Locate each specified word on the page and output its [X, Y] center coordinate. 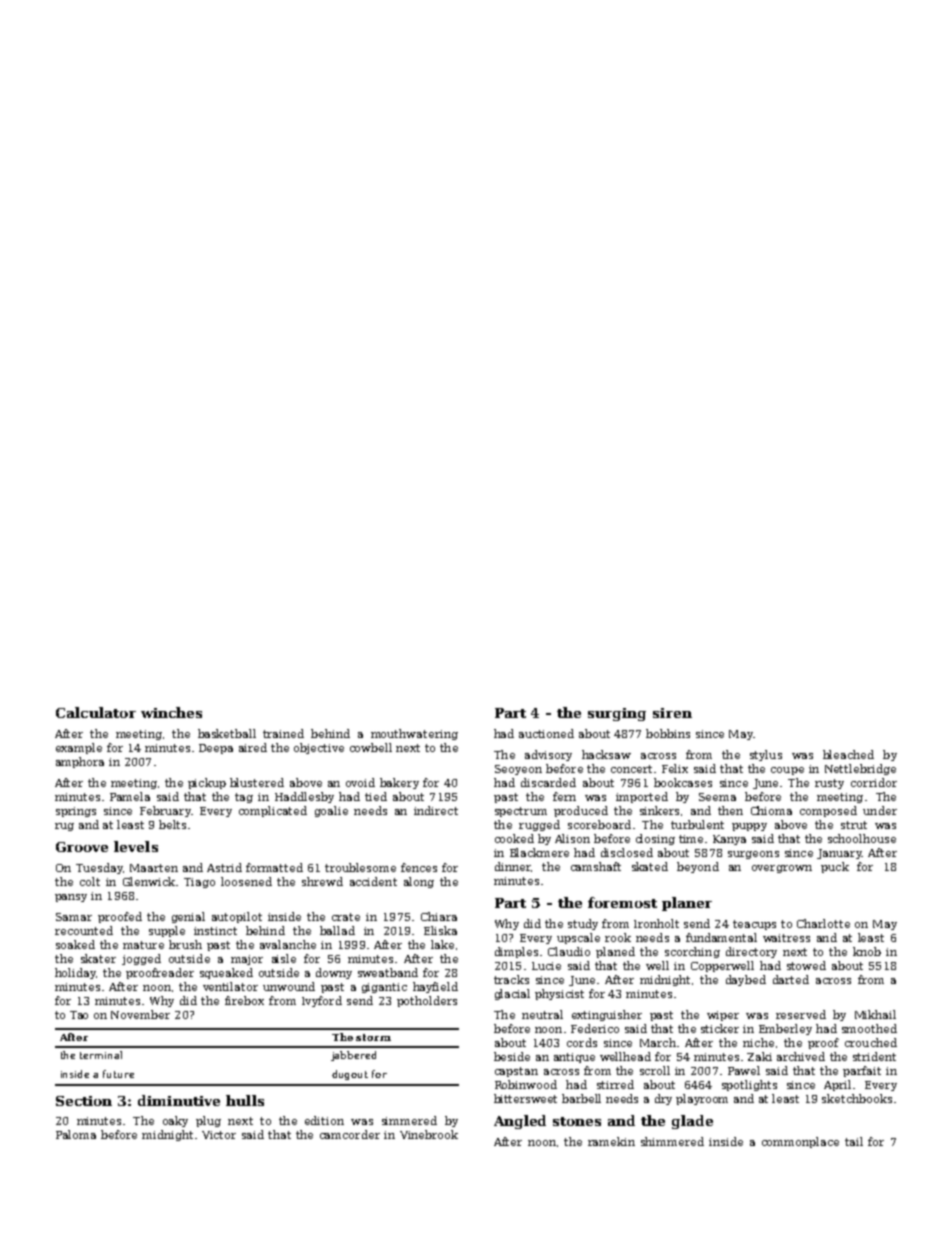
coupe [787, 771]
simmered [409, 1120]
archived [801, 1056]
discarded [548, 782]
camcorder [350, 1134]
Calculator [96, 712]
